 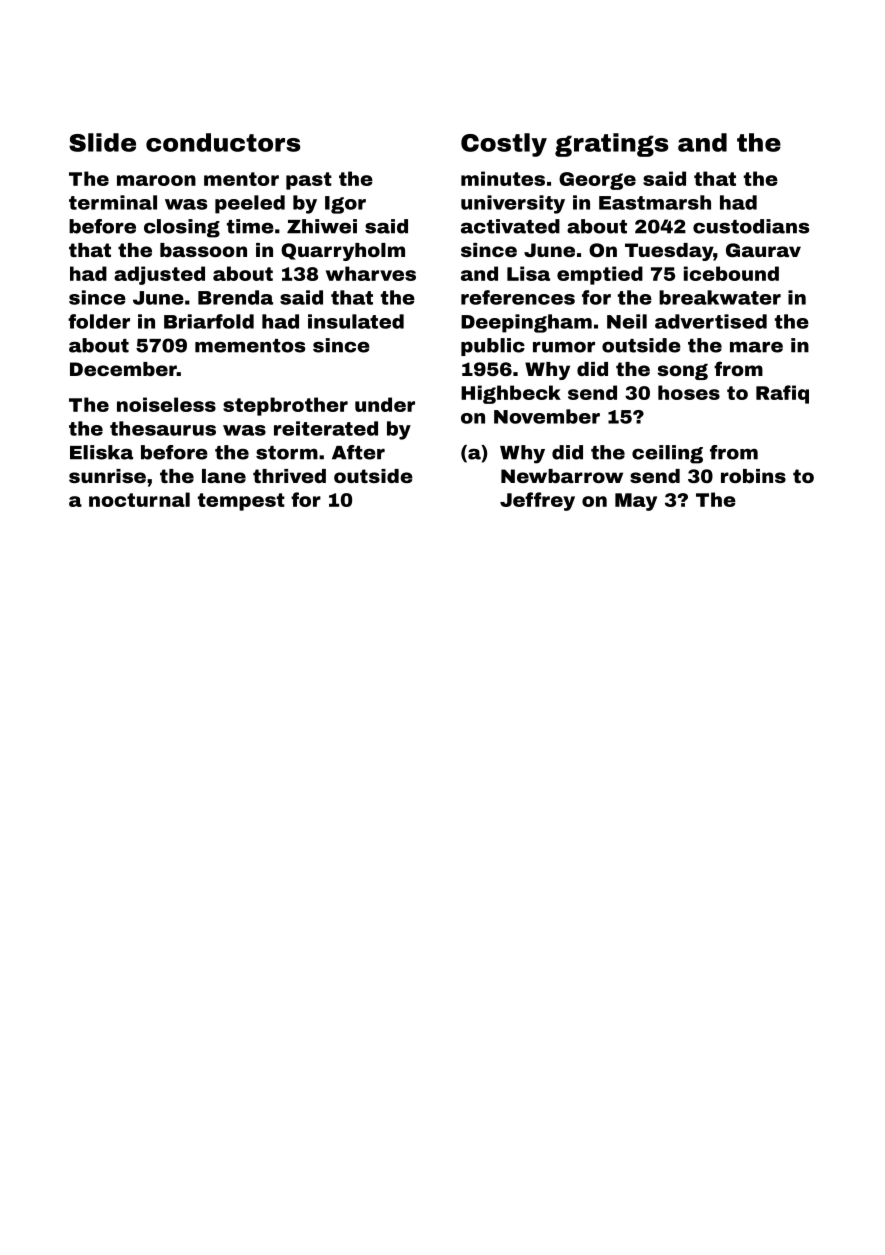 What do you see at coordinates (753, 476) in the document?
I see `robins` at bounding box center [753, 476].
